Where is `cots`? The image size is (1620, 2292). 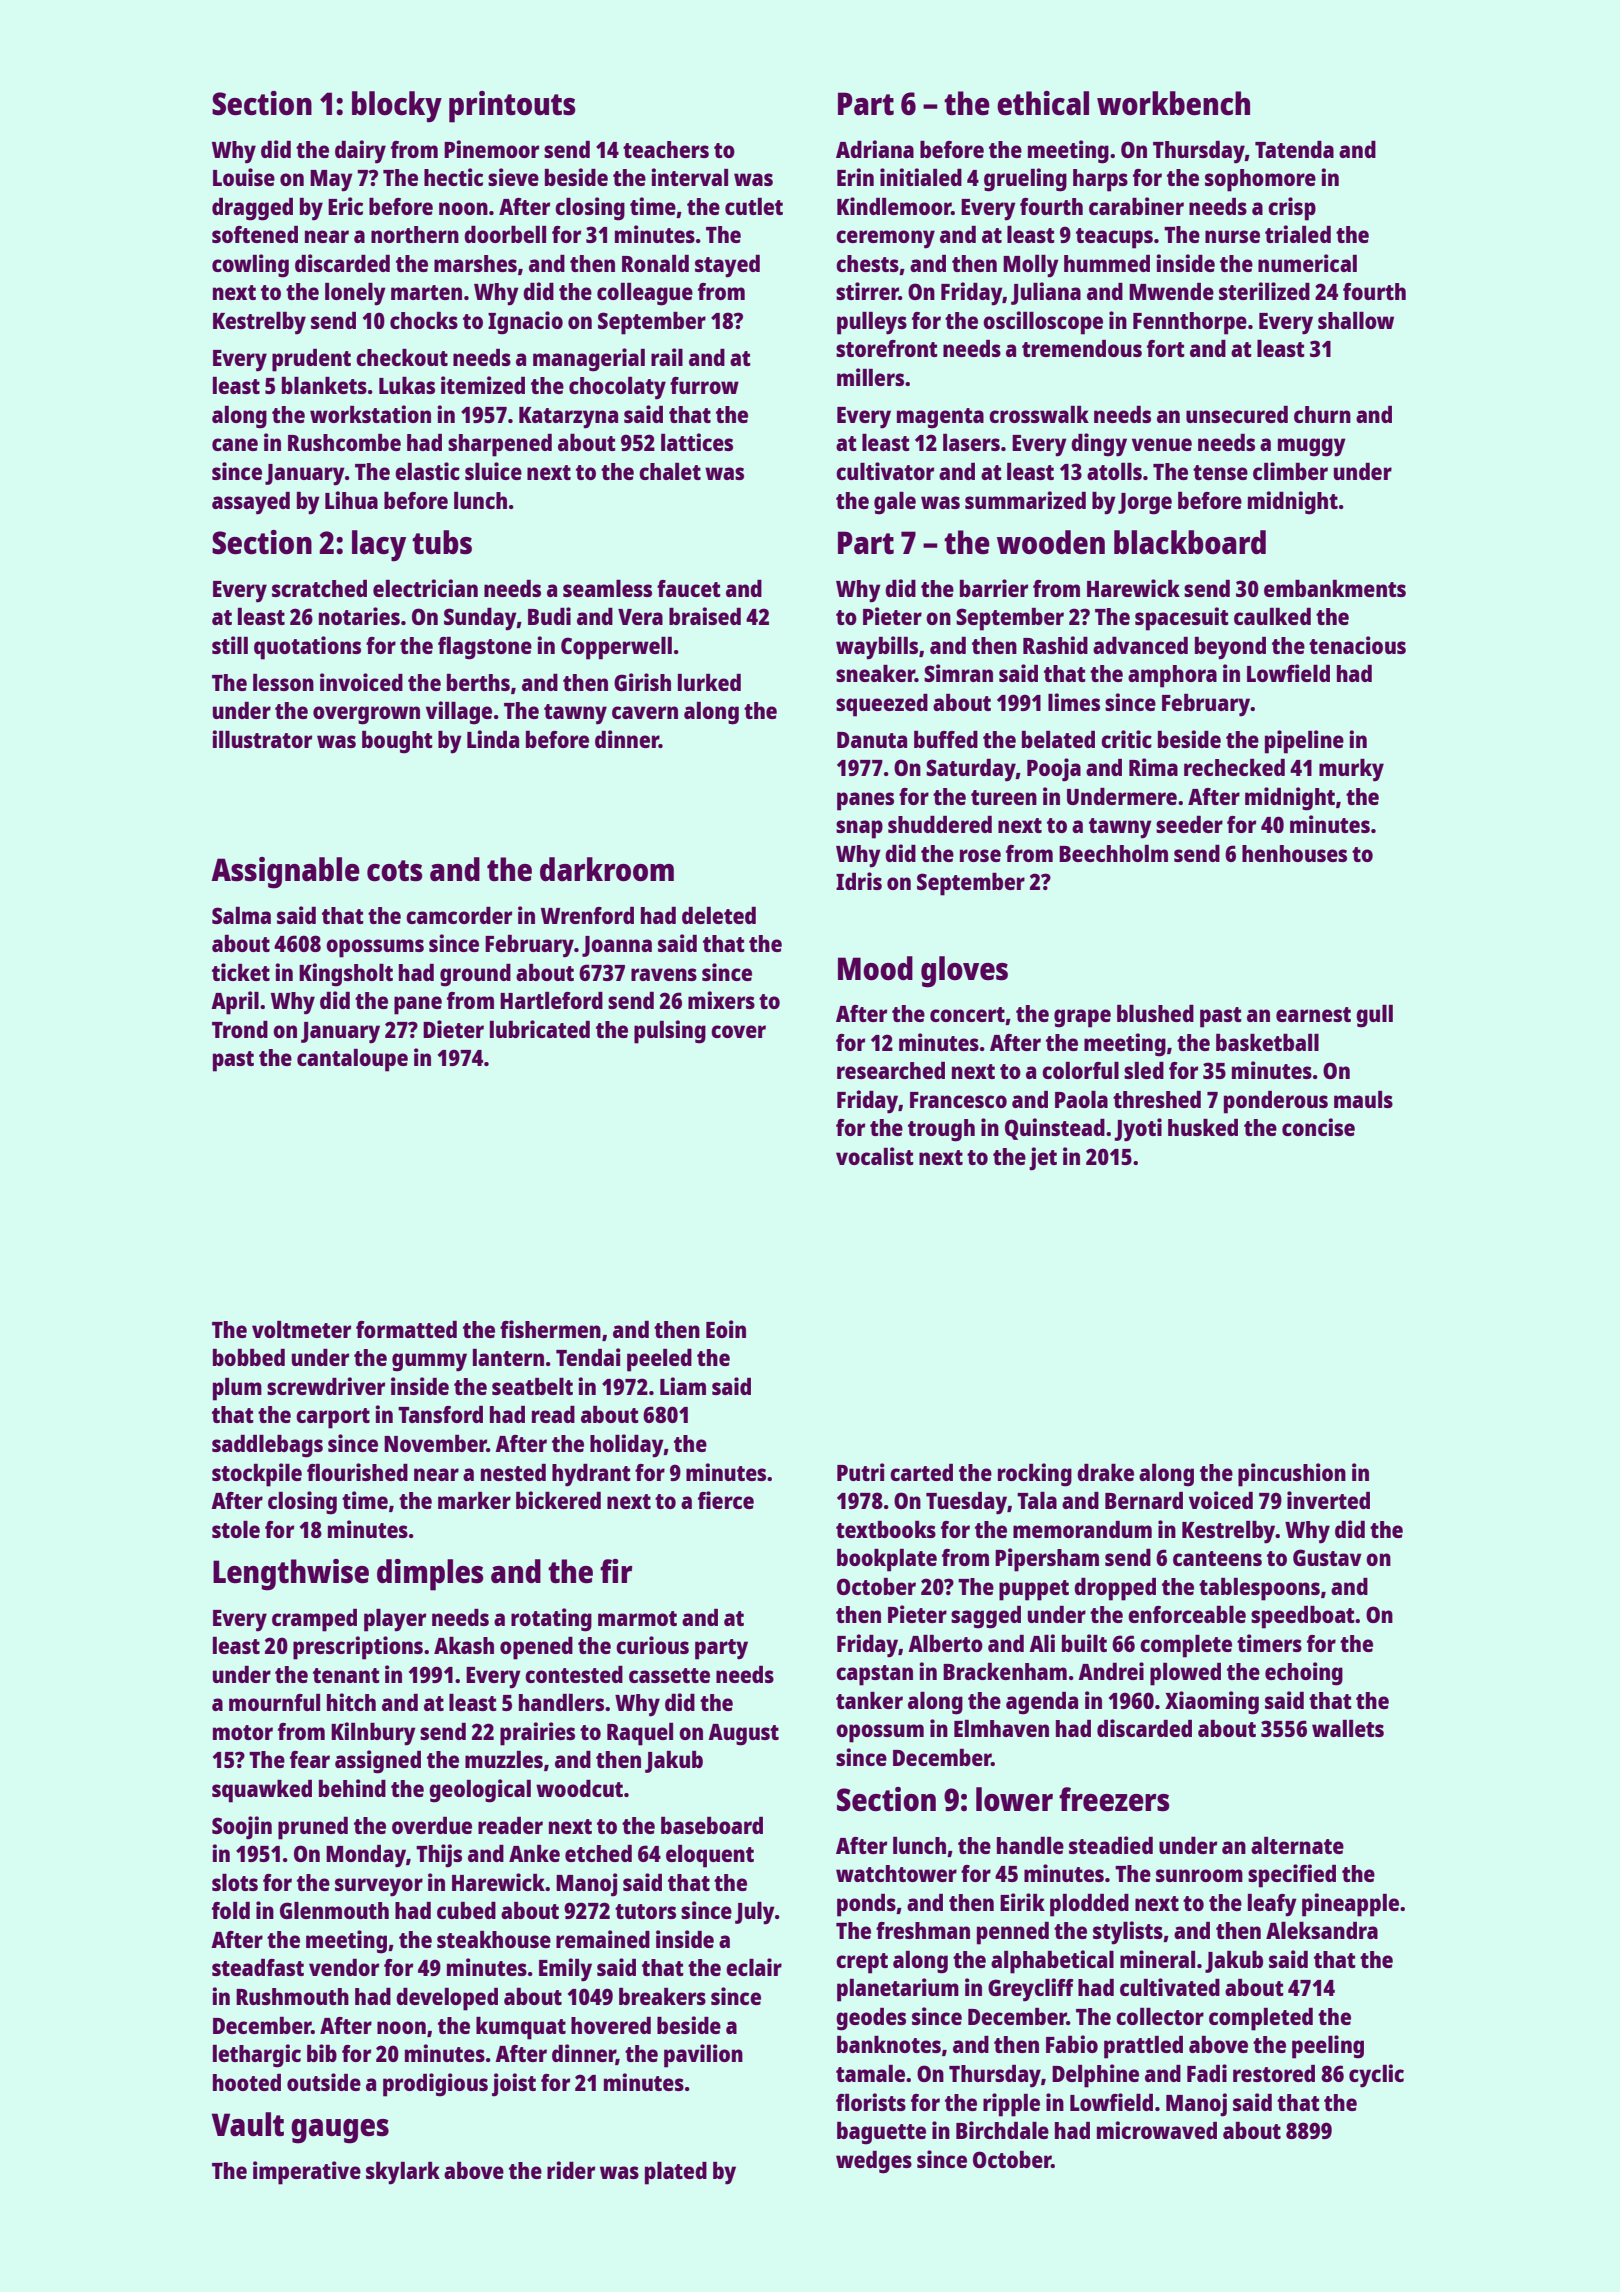
cots is located at coordinates (395, 871).
